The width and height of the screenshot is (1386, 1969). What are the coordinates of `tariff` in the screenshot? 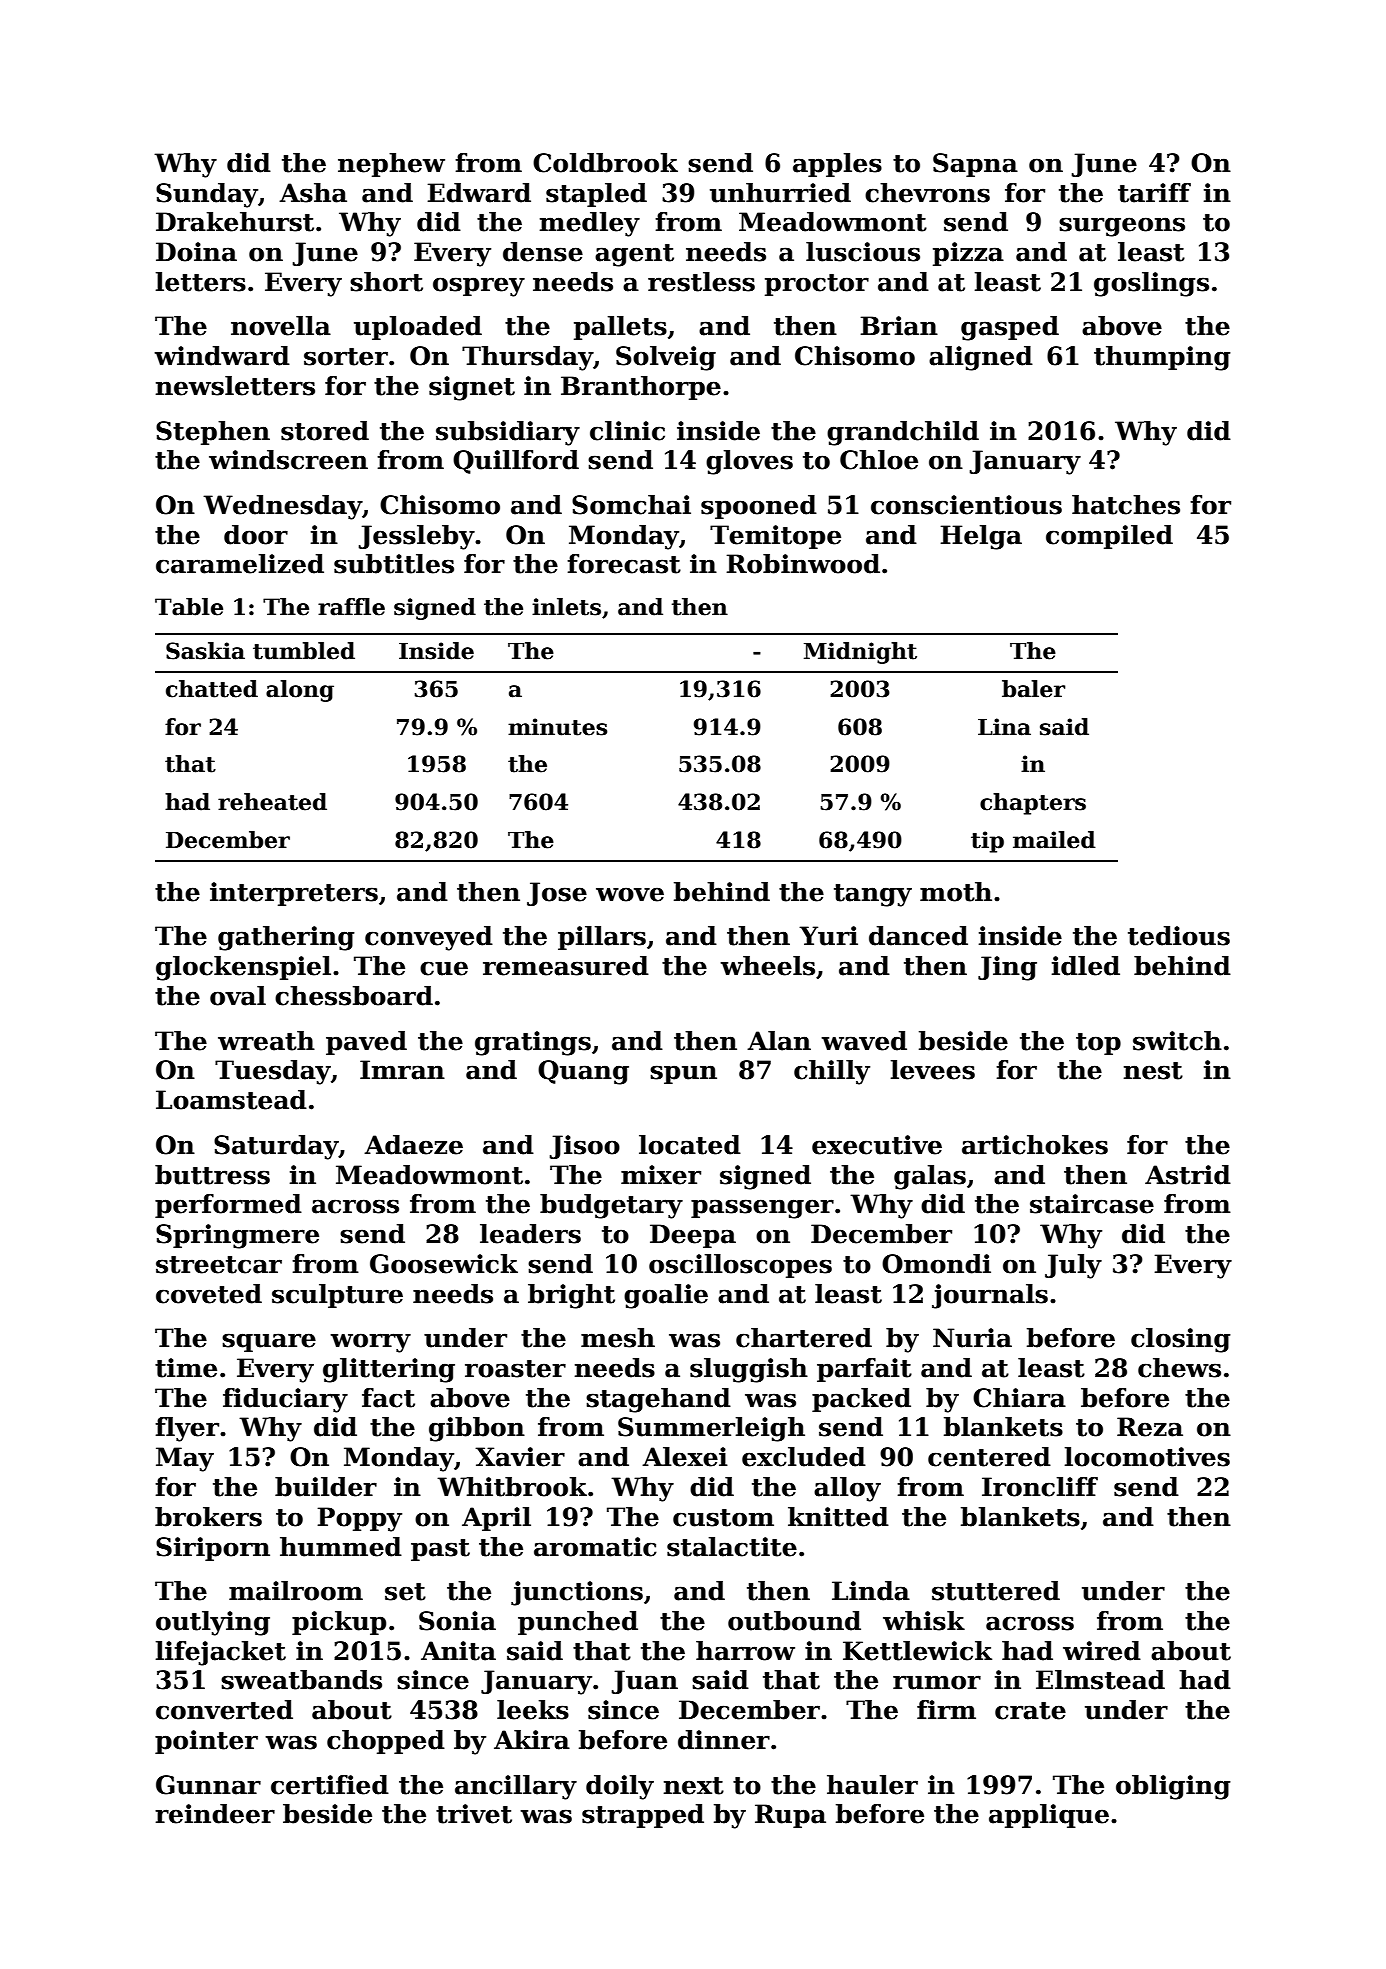 It's located at (1154, 193).
